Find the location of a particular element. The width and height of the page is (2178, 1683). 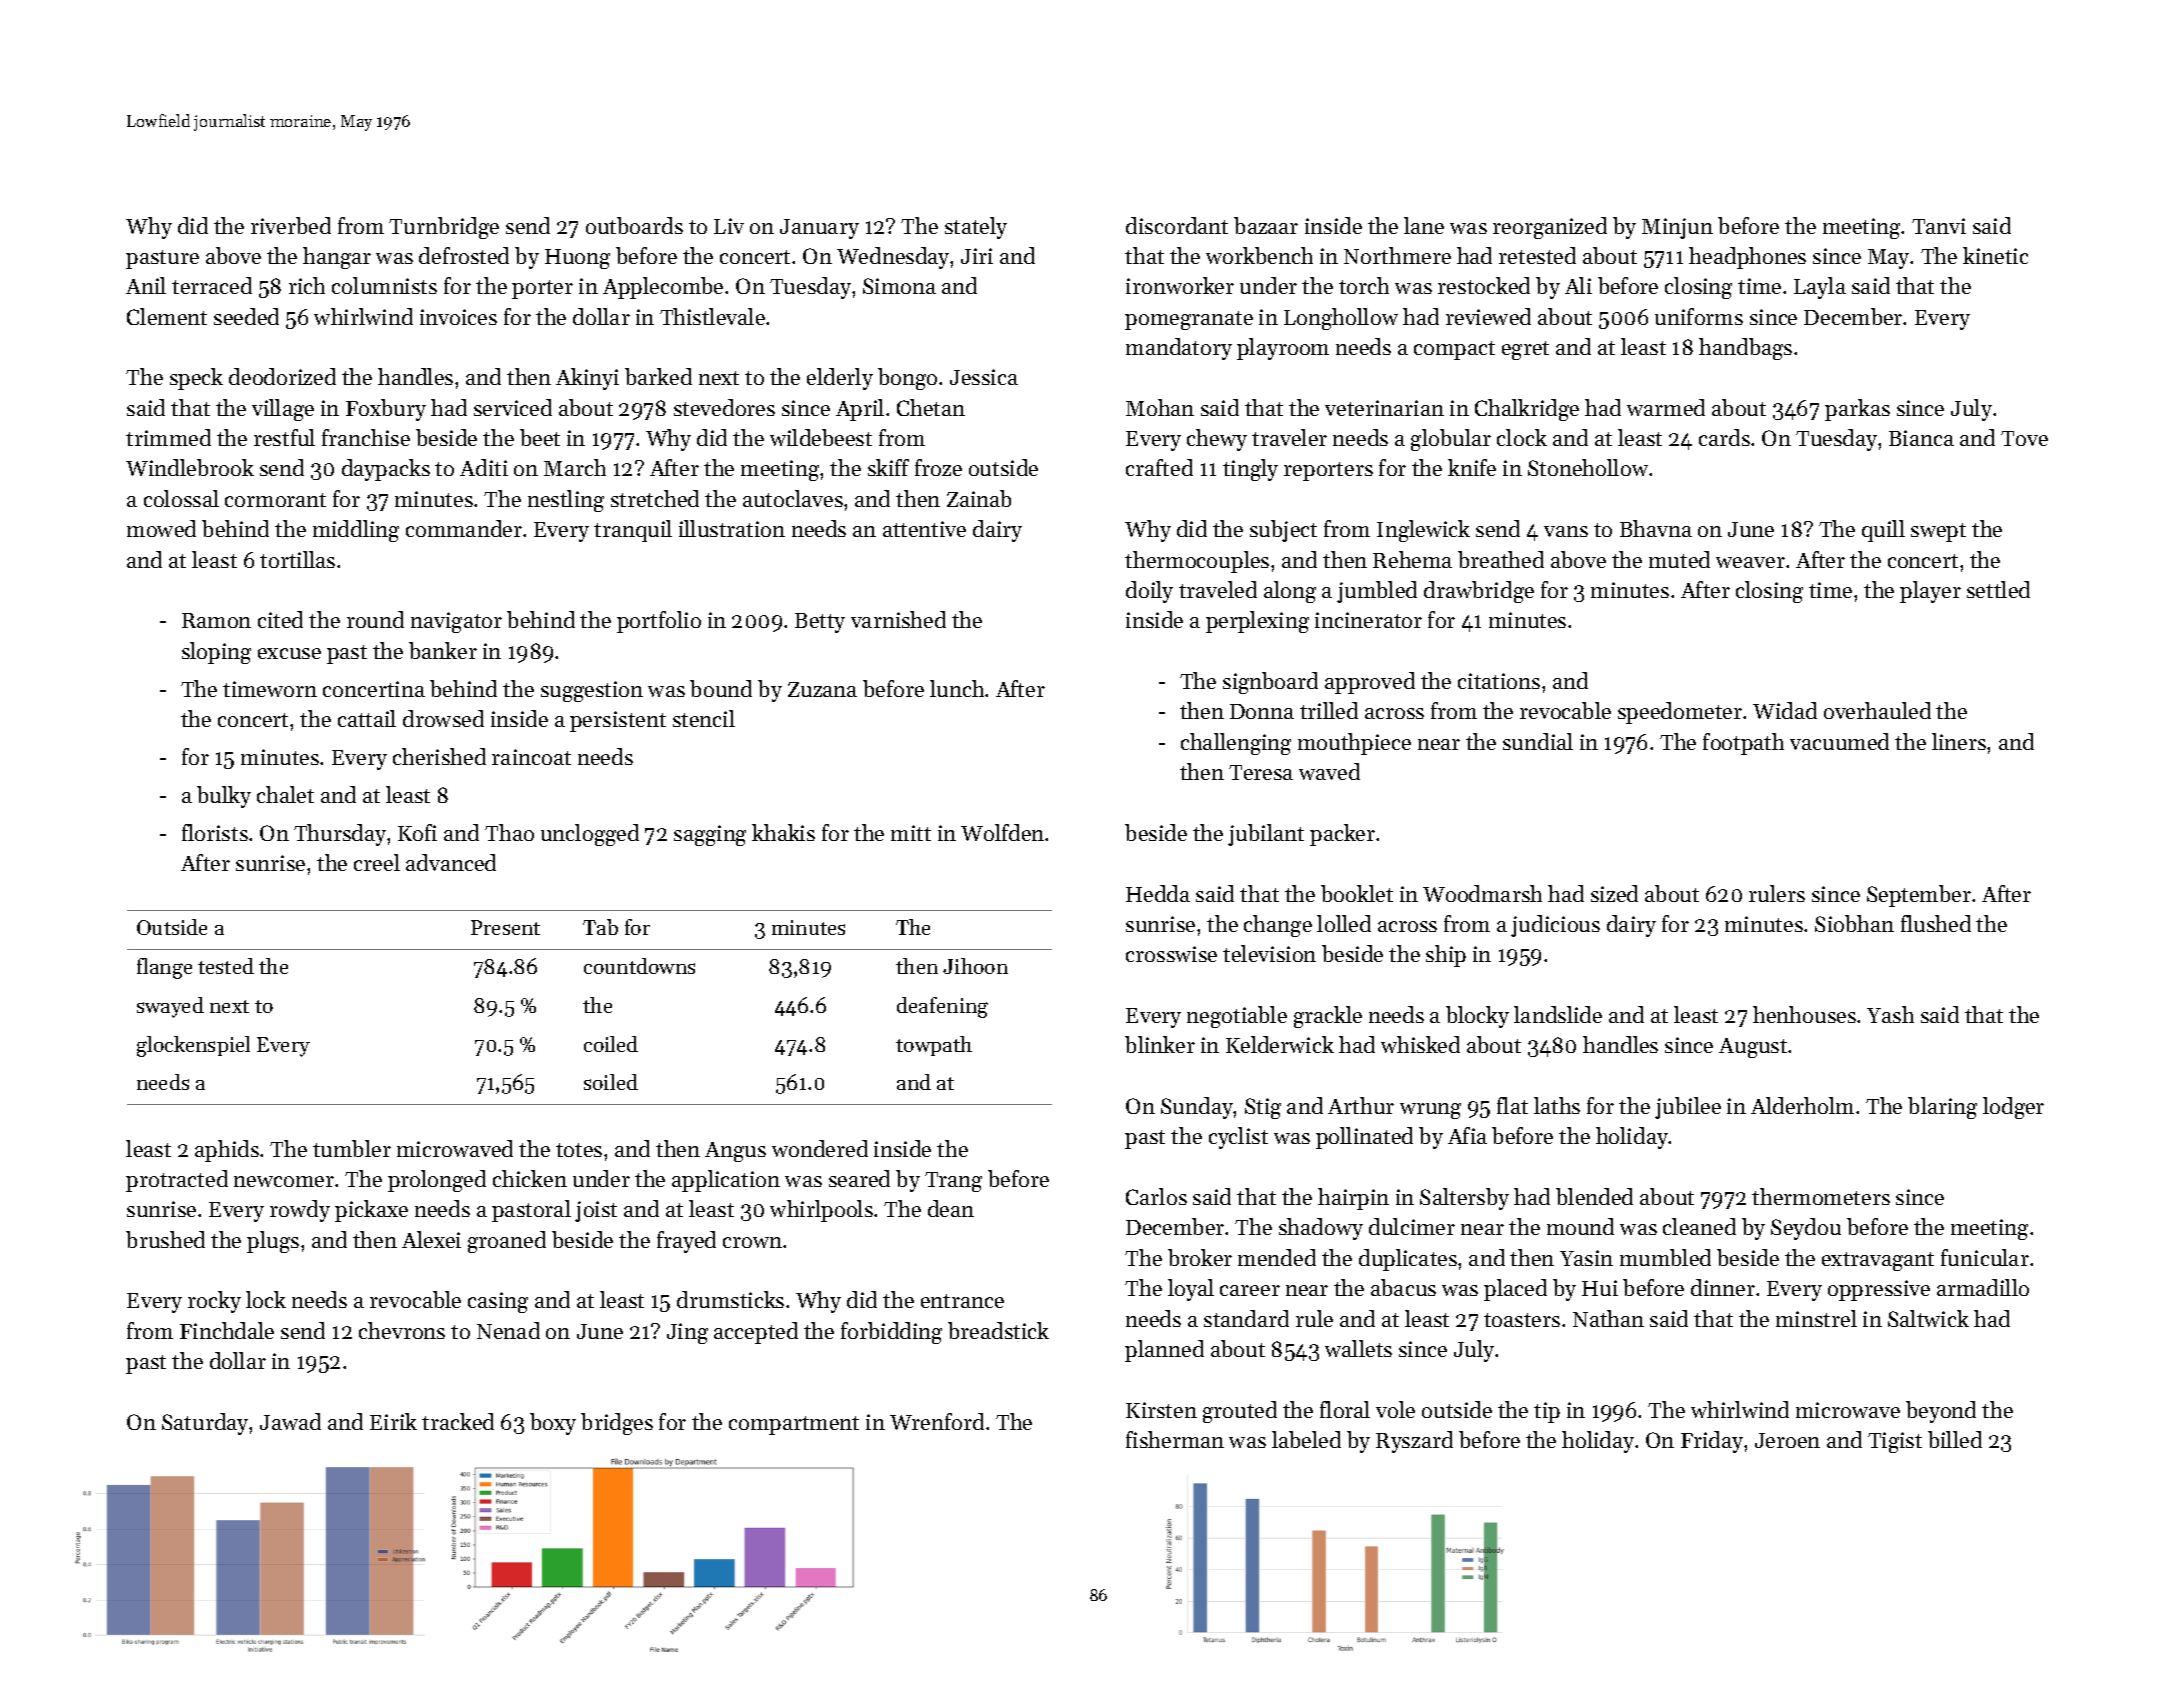

Siobhan is located at coordinates (1854, 923).
